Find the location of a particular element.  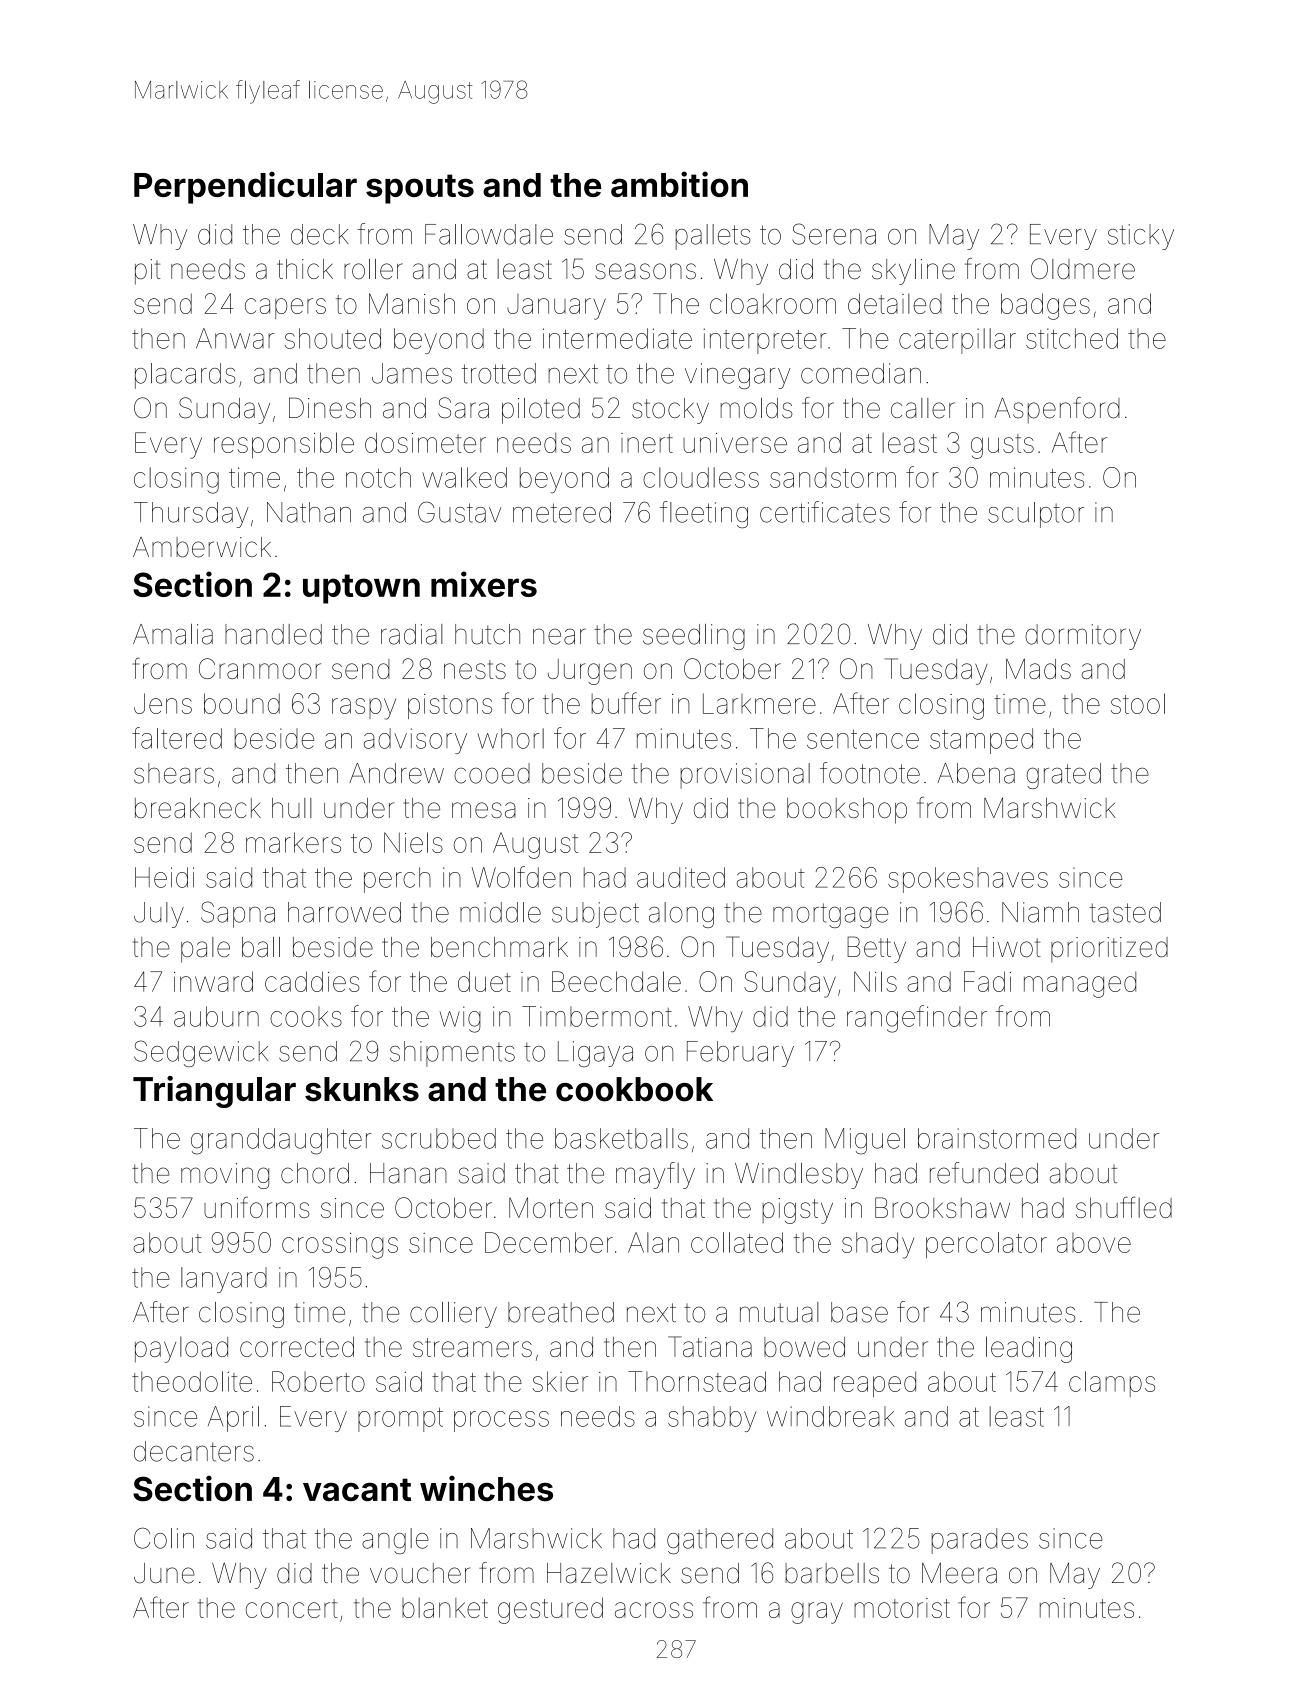

breathed is located at coordinates (561, 1312).
